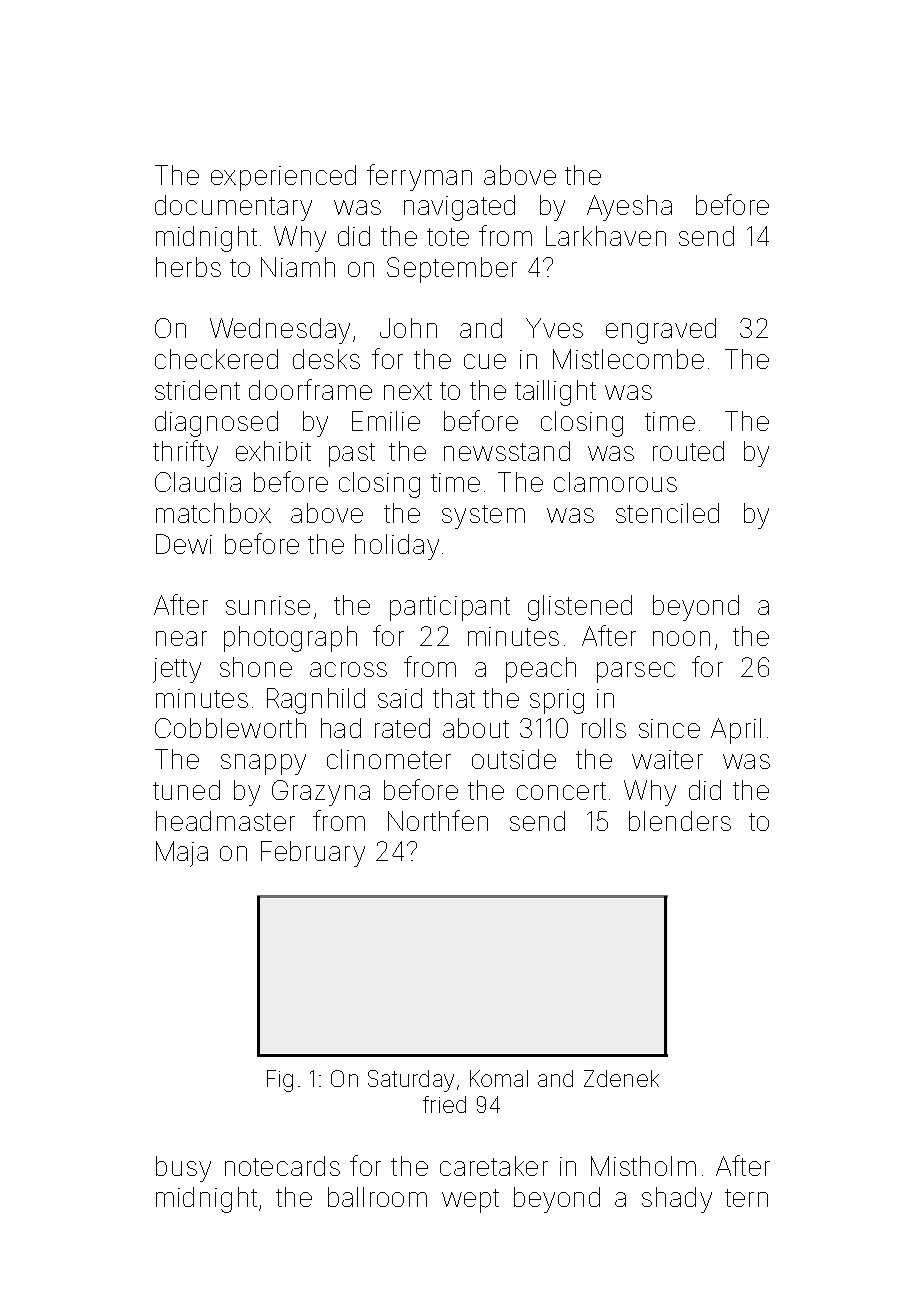 Image resolution: width=924 pixels, height=1311 pixels. Describe the element at coordinates (377, 1197) in the page. I see `ballroom` at that location.
